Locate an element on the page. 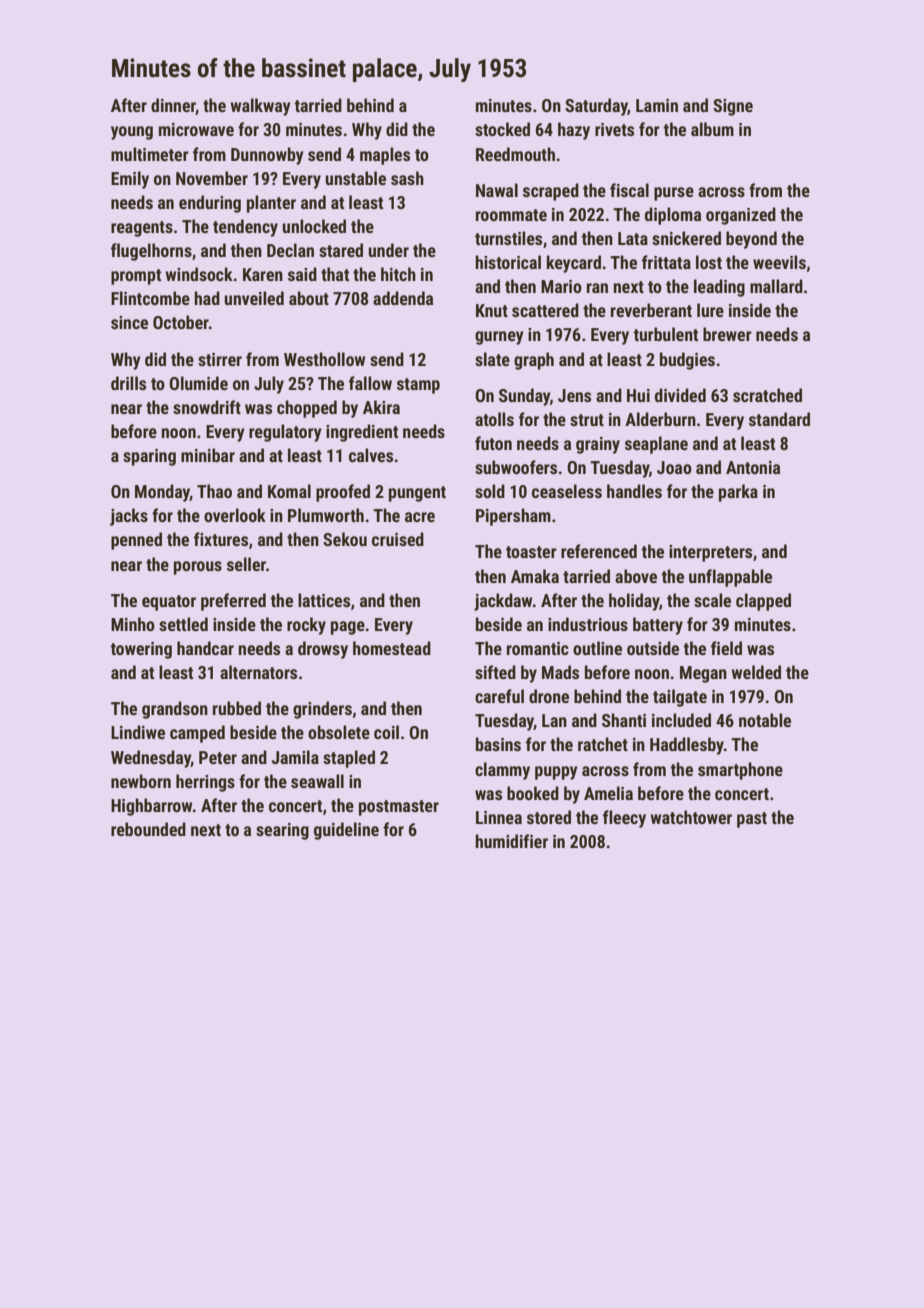 The width and height of the document is (924, 1308). flugelhorns is located at coordinates (151, 252).
